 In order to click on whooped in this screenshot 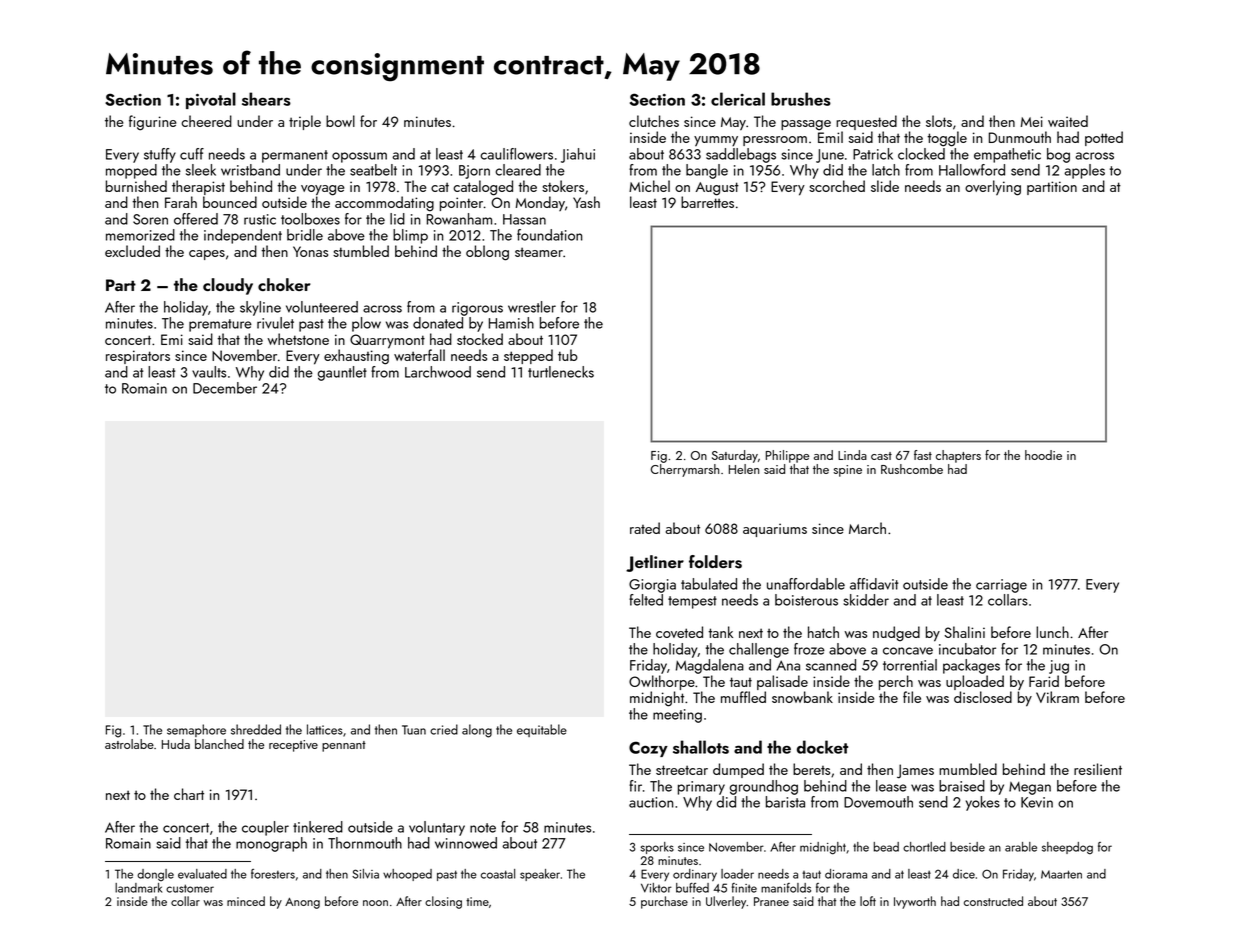, I will do `click(407, 875)`.
